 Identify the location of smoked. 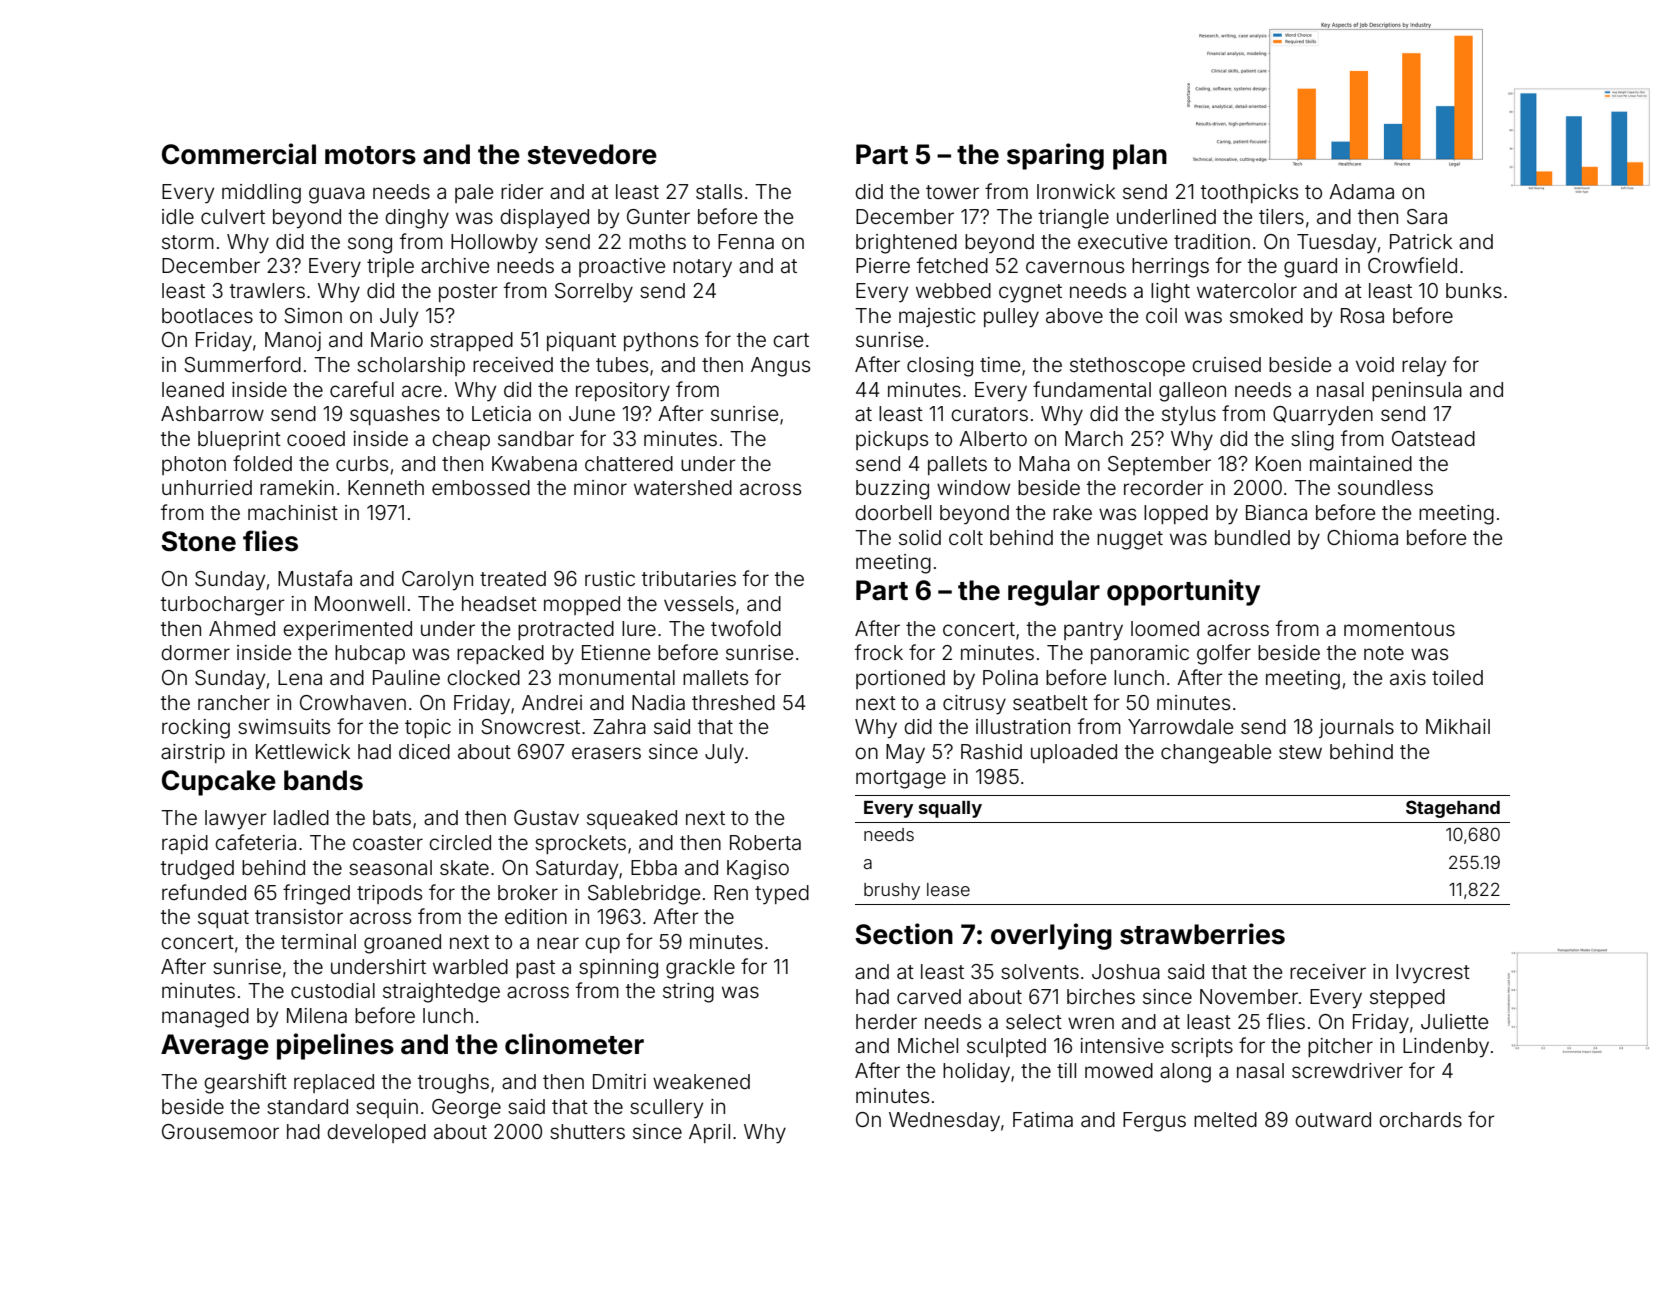
(1266, 315).
